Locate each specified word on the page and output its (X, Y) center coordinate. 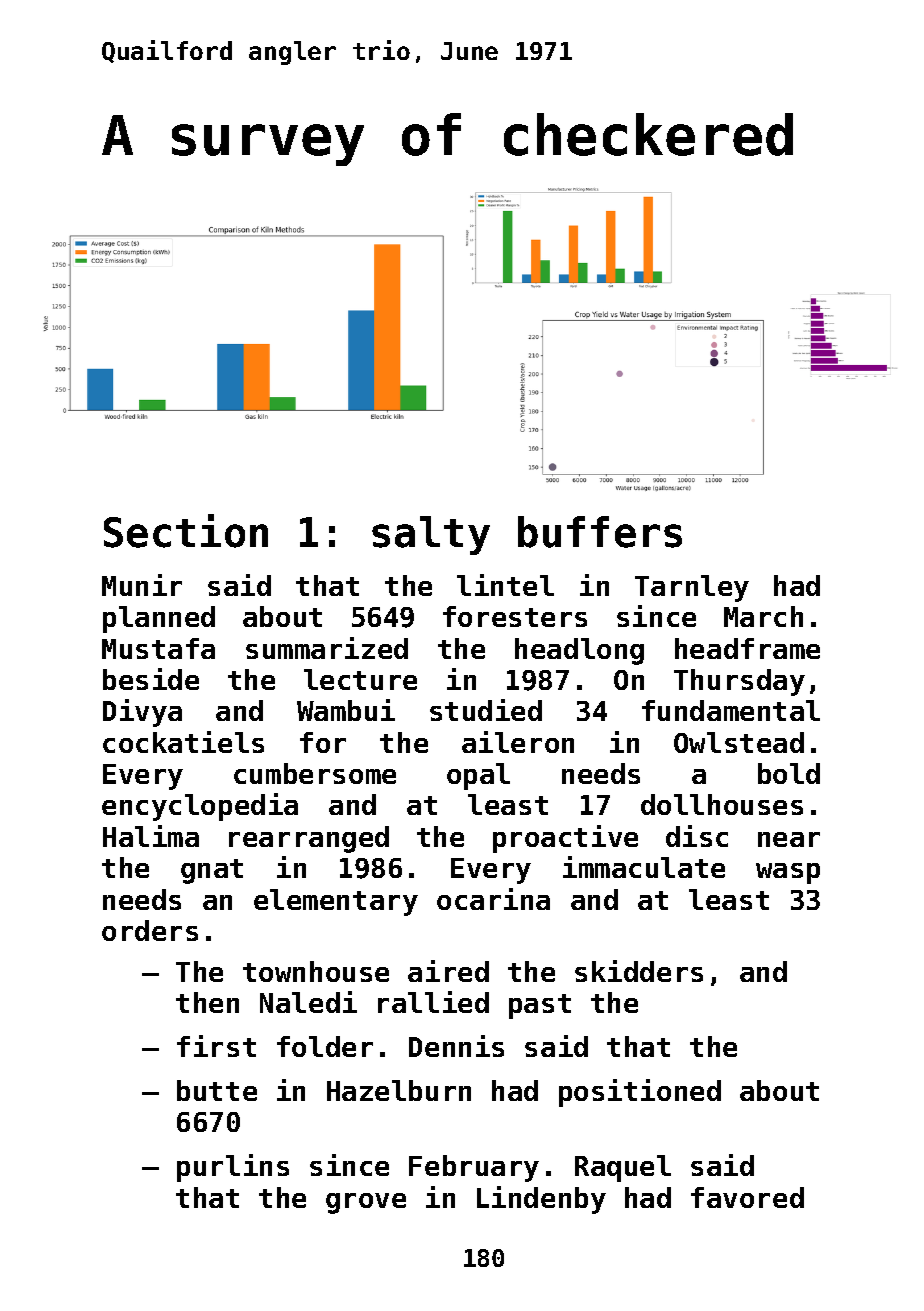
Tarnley (692, 588)
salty (431, 535)
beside (151, 679)
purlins (233, 1168)
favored (747, 1197)
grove (366, 1203)
